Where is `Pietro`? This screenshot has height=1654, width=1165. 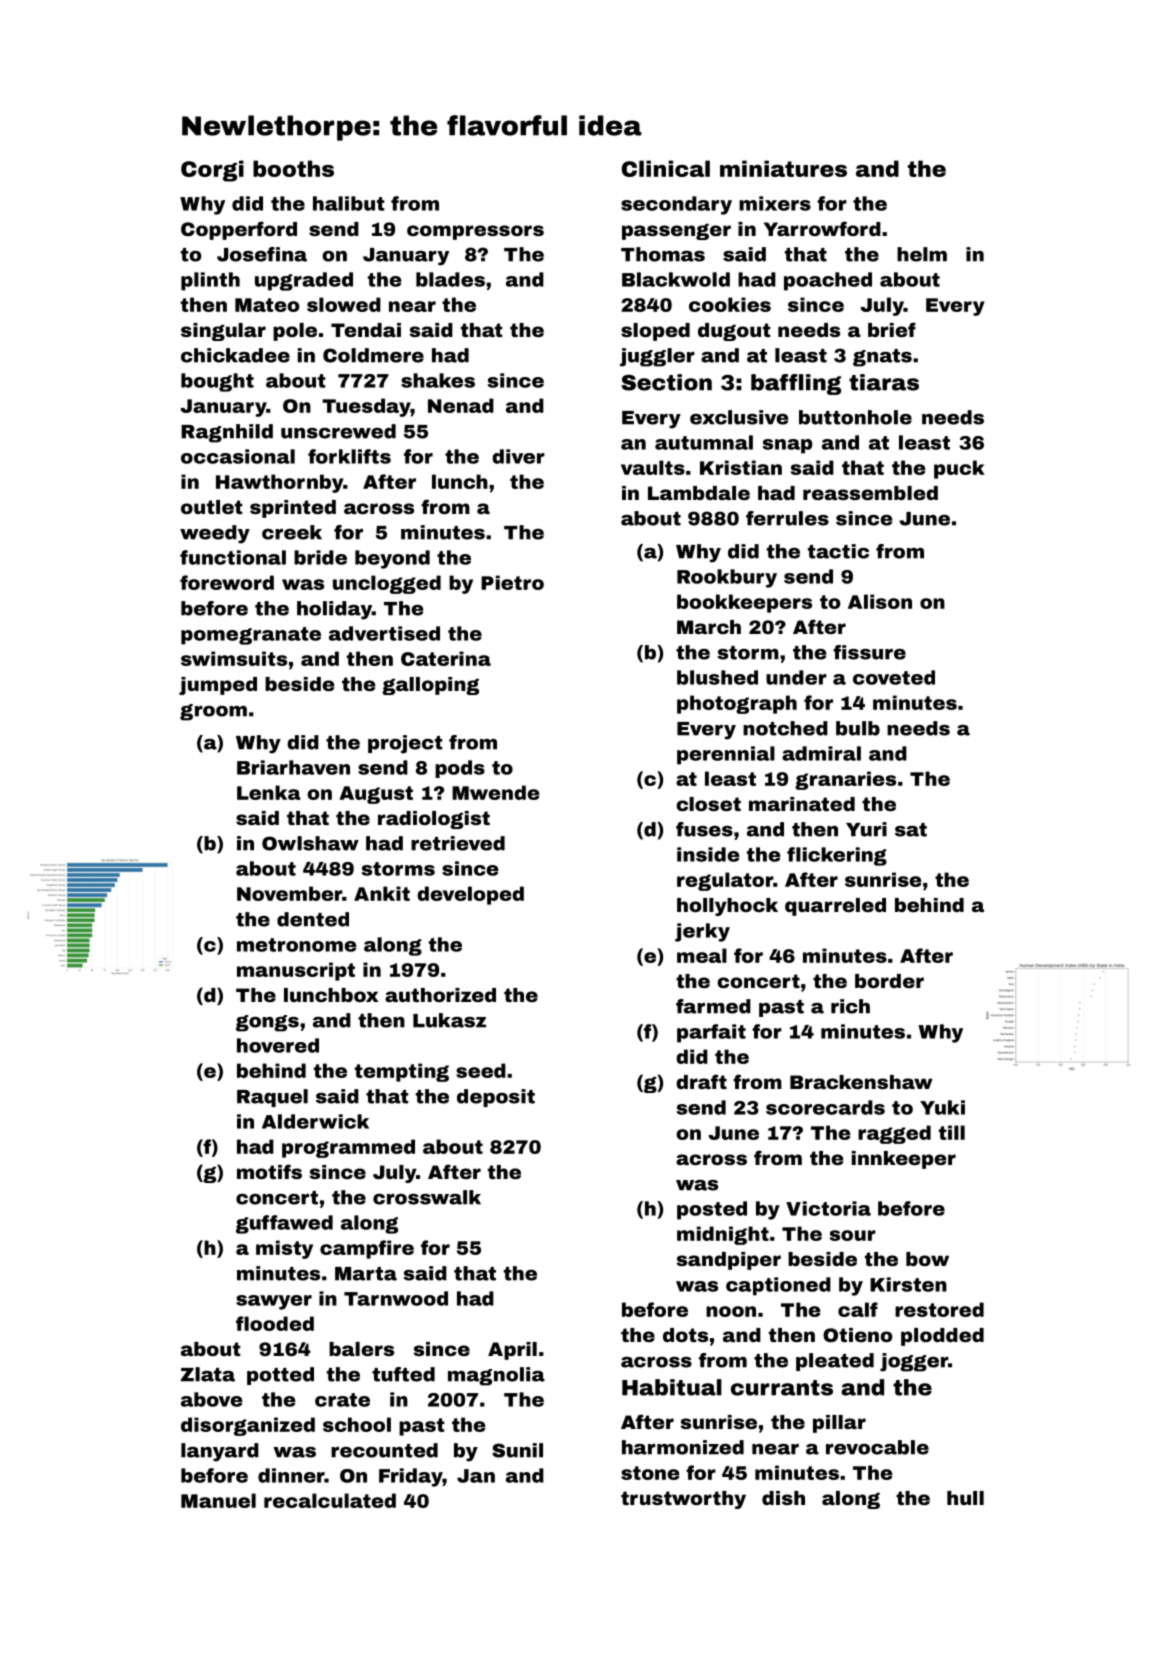
Pietro is located at coordinates (512, 582).
